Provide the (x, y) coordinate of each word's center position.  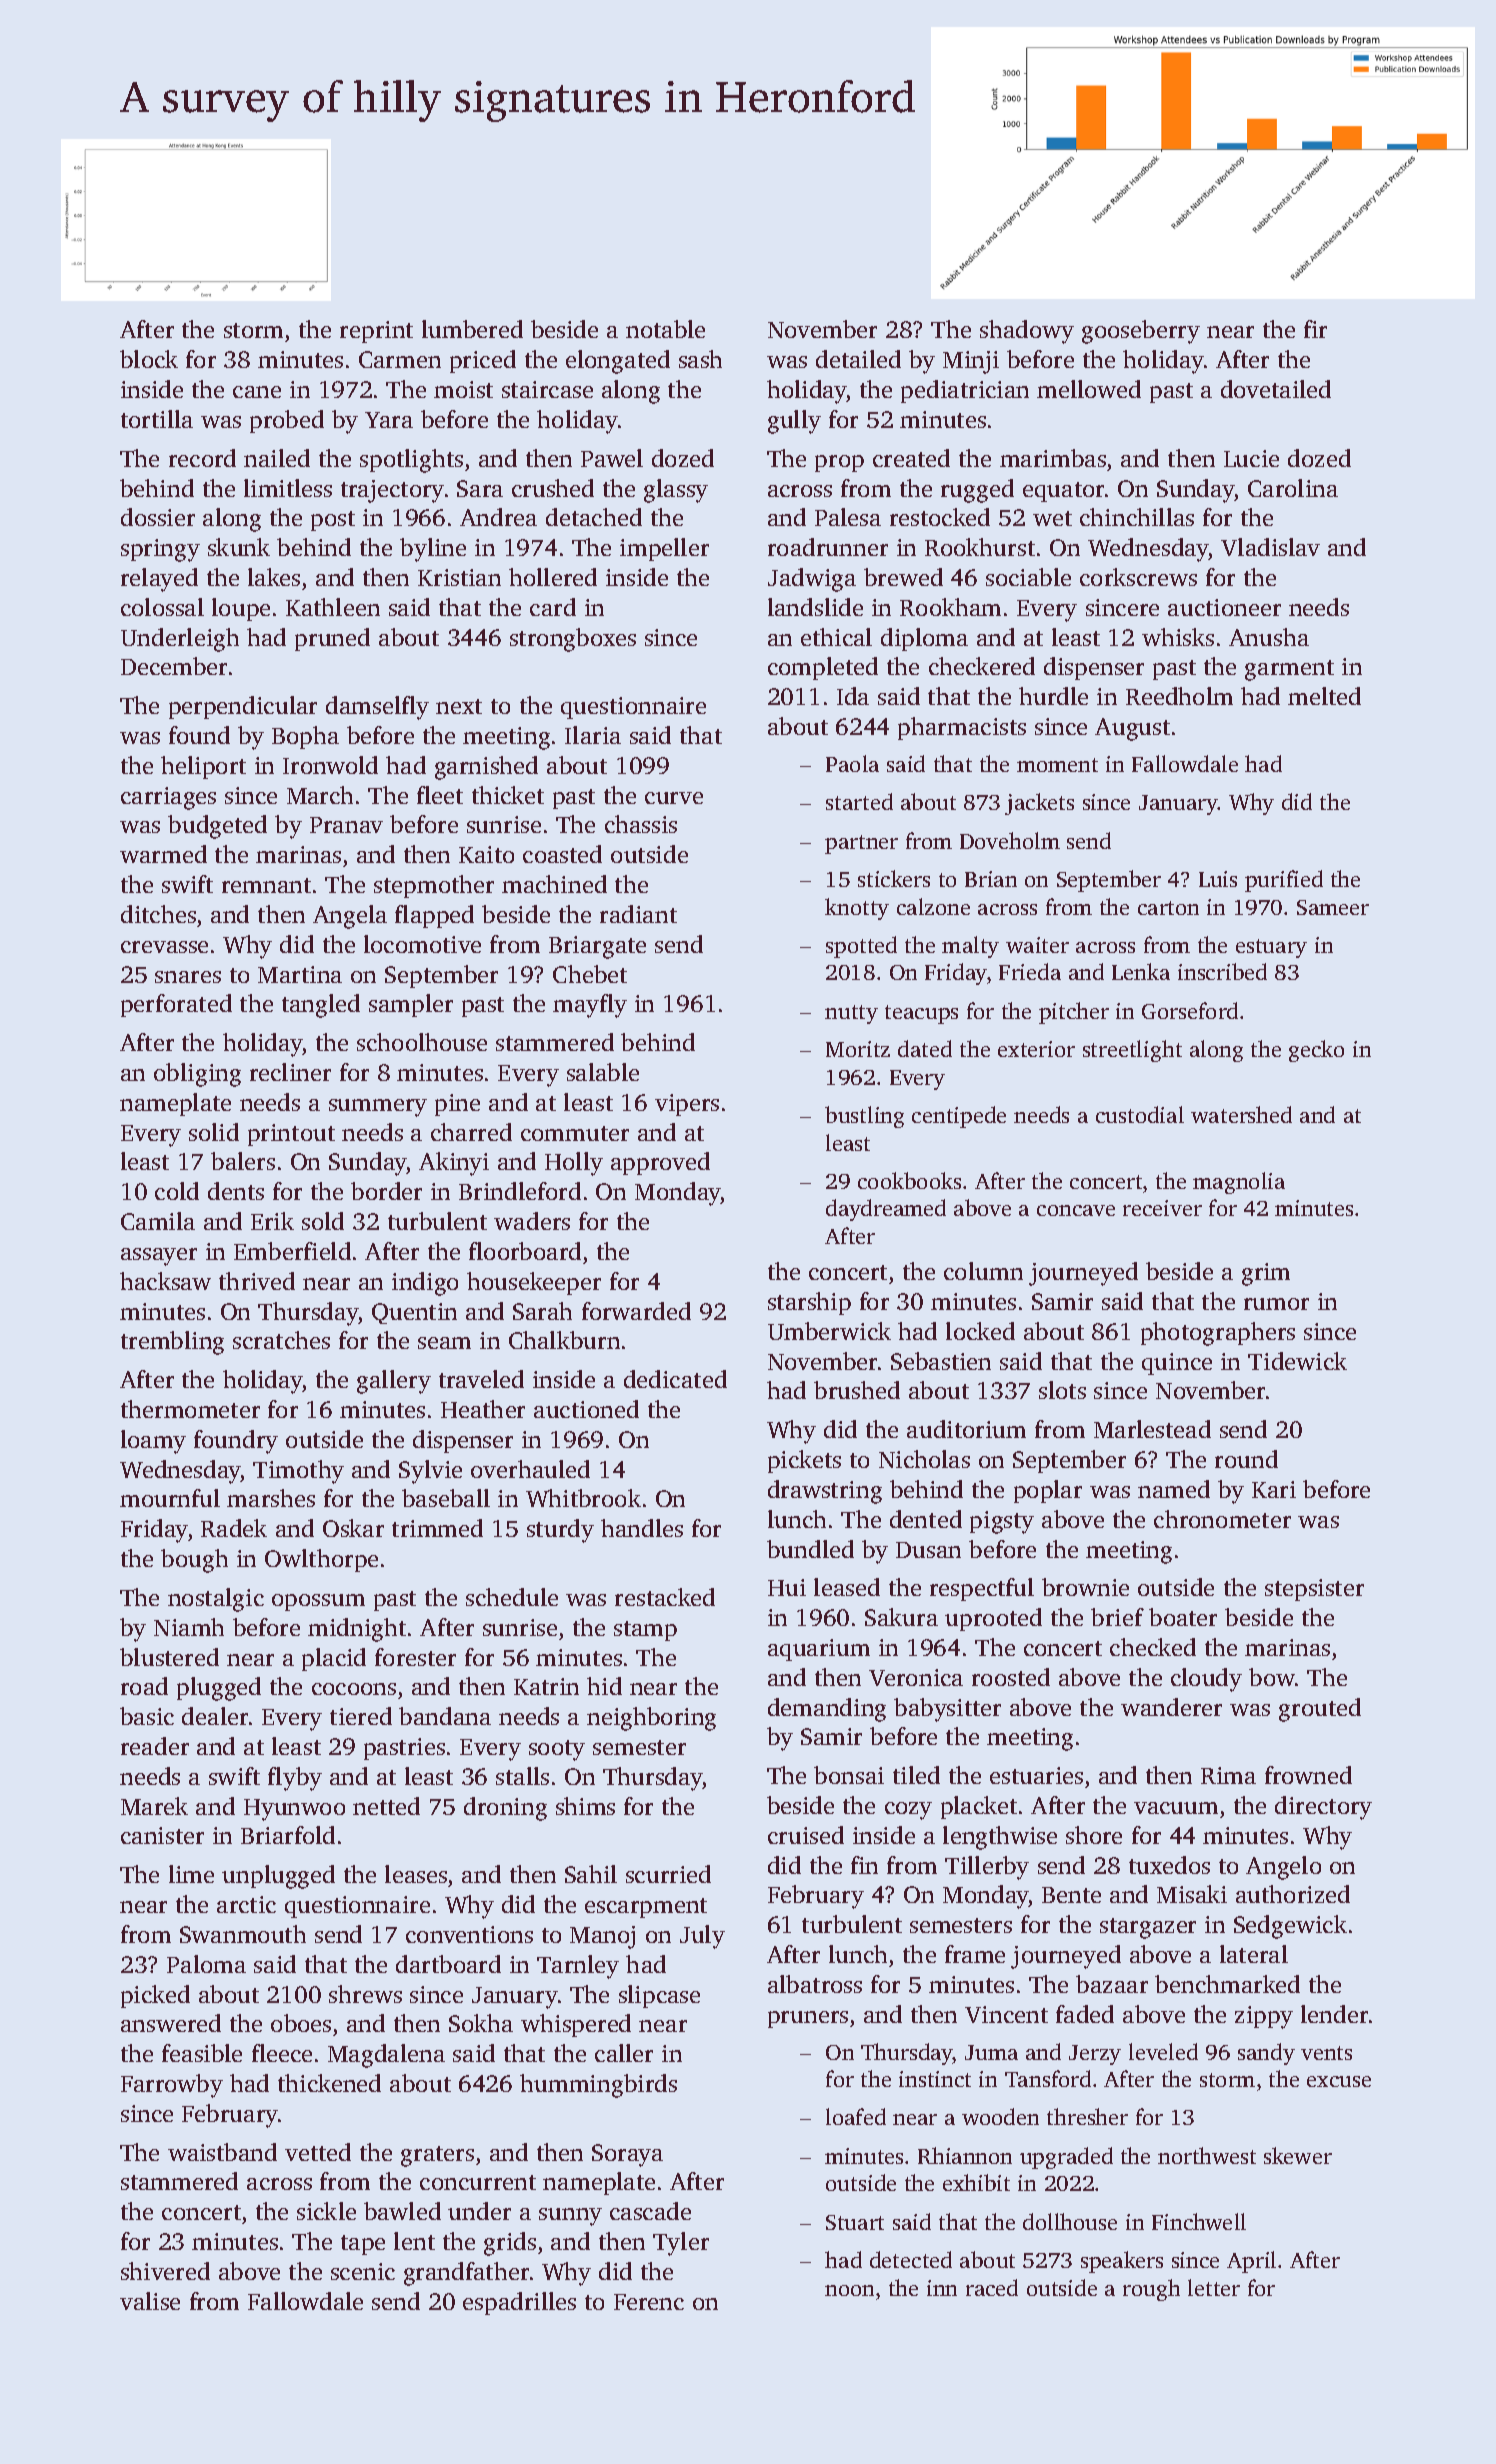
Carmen (400, 359)
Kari (1274, 1489)
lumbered (472, 329)
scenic (363, 2271)
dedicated (675, 1379)
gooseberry (1141, 332)
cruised (806, 1835)
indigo (425, 1284)
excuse (1339, 2081)
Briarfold (288, 1835)
